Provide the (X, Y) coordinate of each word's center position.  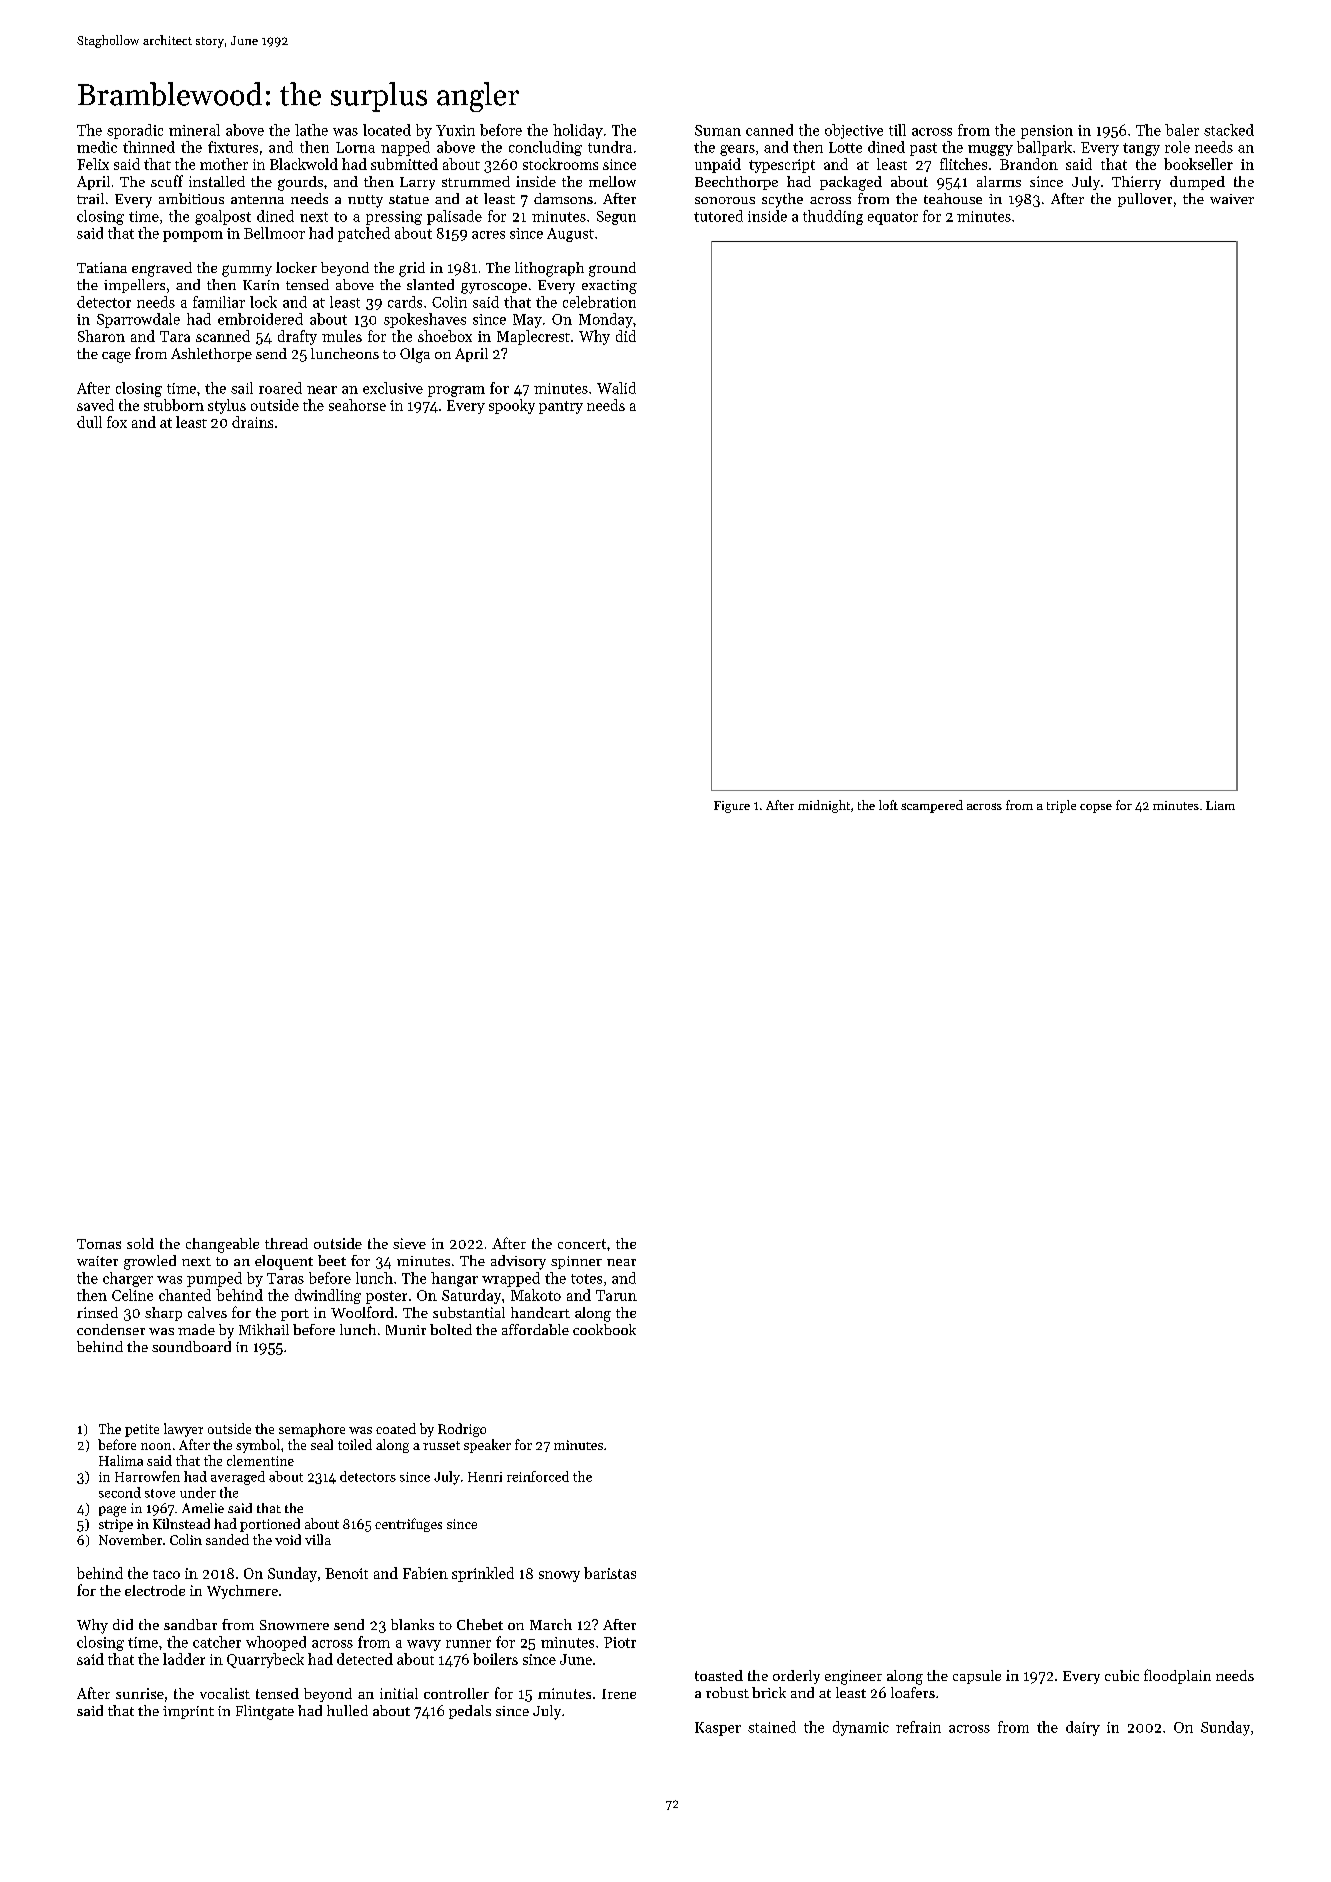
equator (893, 218)
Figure (732, 807)
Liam (1220, 805)
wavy (424, 1645)
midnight (824, 806)
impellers (134, 286)
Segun (616, 218)
